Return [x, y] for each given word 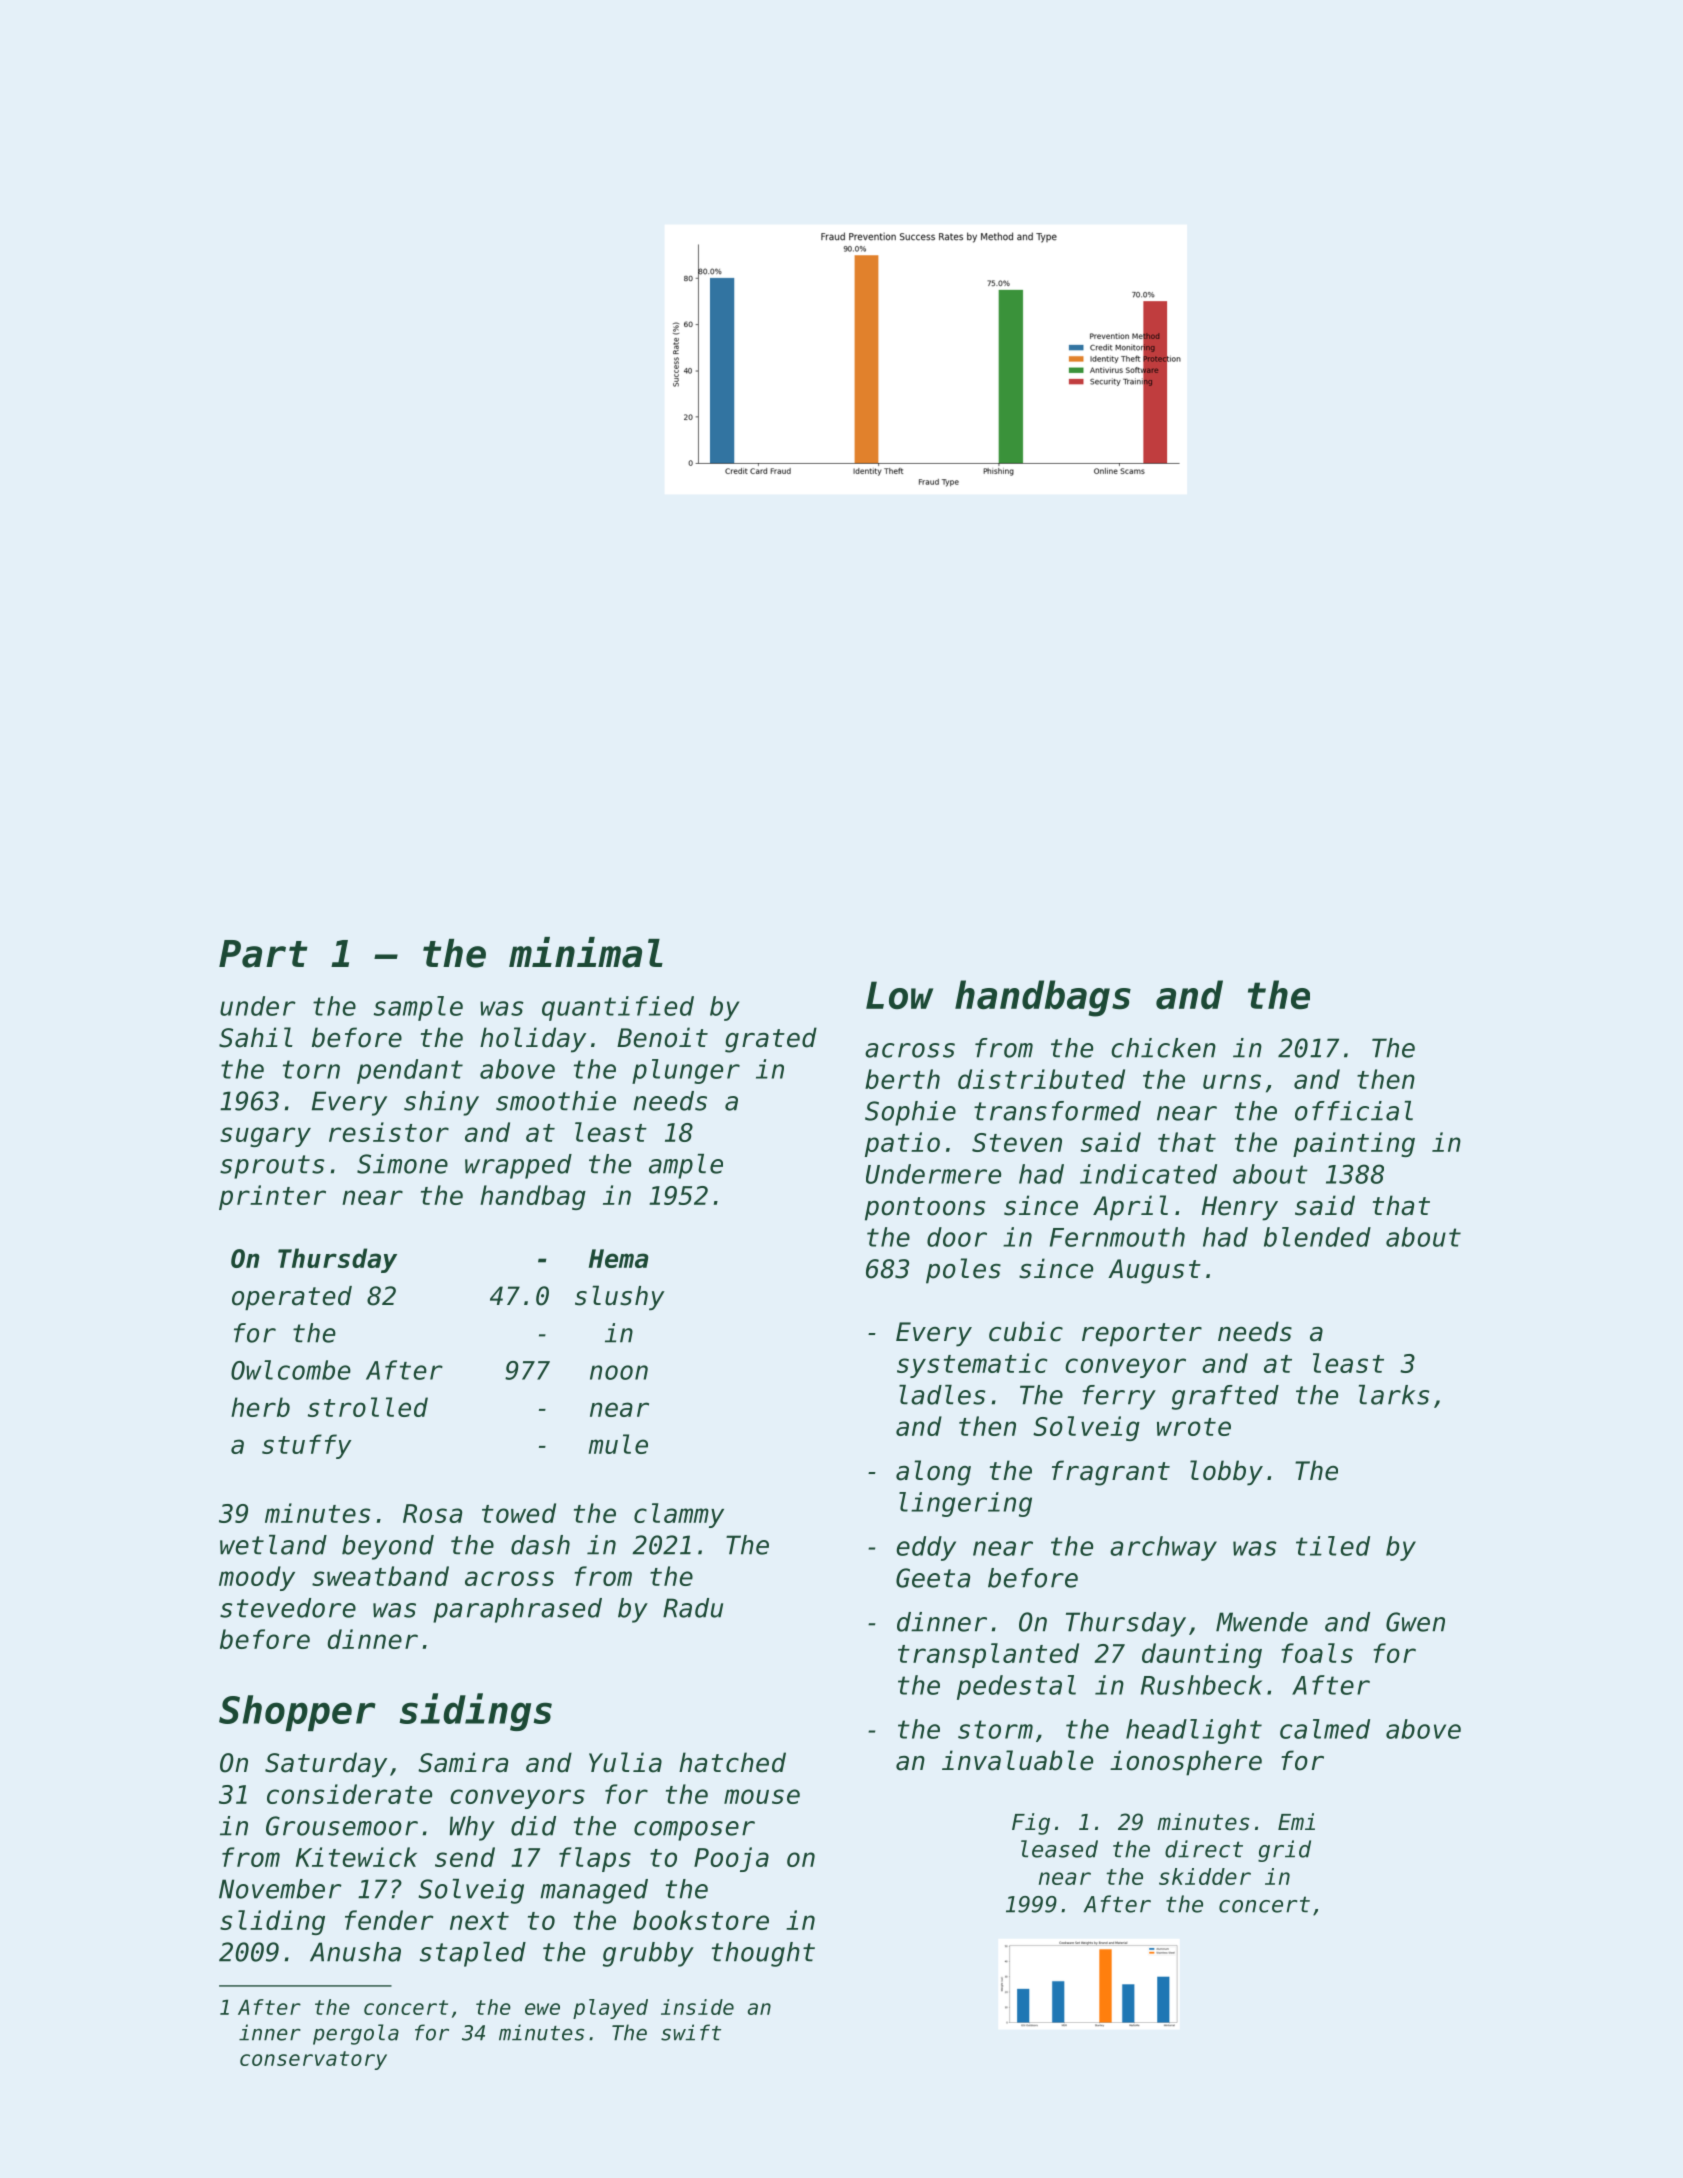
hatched [732, 1762]
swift [691, 2032]
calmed [1325, 1729]
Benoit [662, 1037]
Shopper [297, 1713]
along [933, 1473]
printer [272, 1197]
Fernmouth [1117, 1237]
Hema [619, 1258]
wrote [1194, 1427]
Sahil [256, 1037]
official [1354, 1111]
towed [519, 1513]
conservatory [313, 2060]
